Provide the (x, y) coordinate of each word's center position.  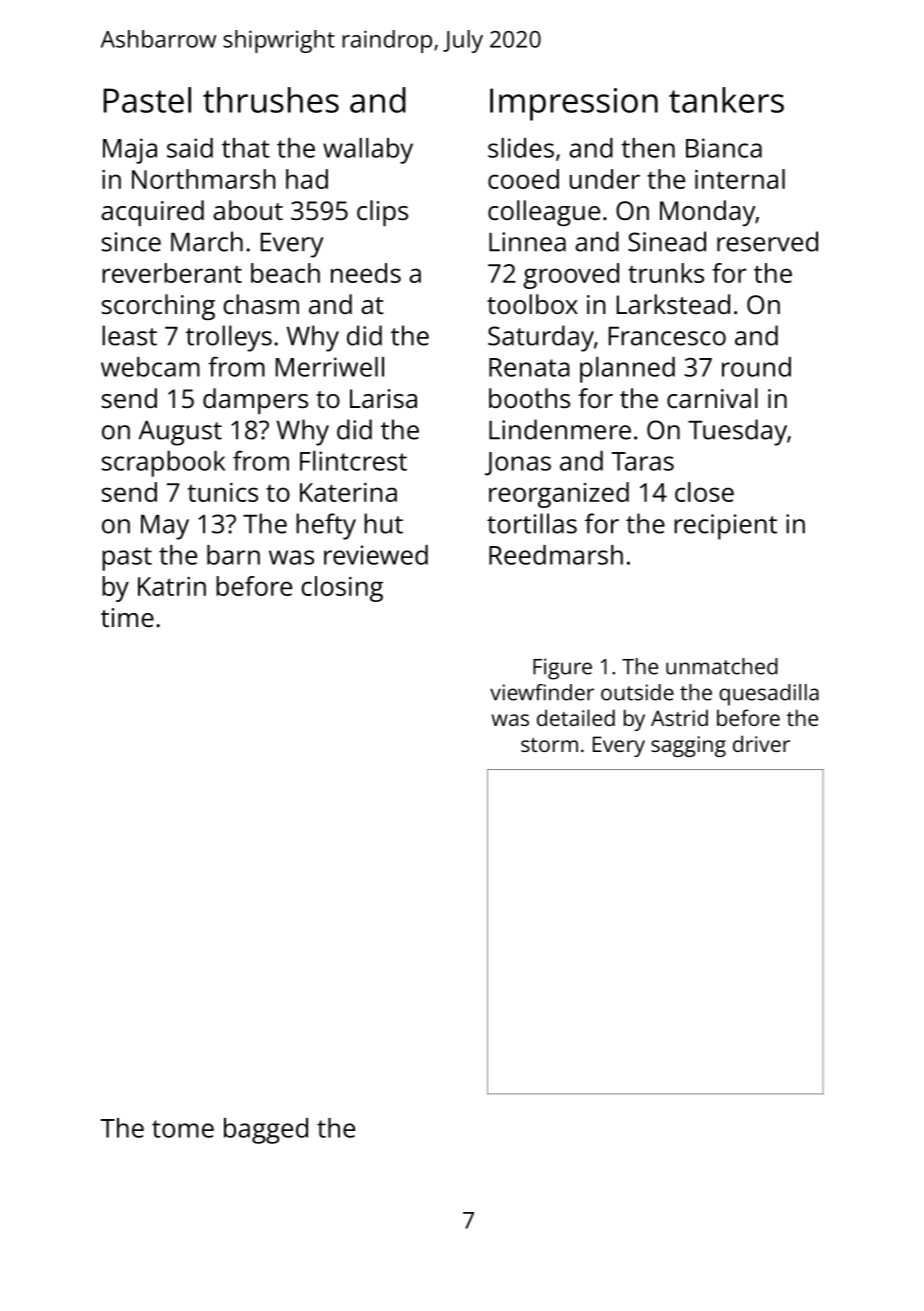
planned (627, 370)
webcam (150, 367)
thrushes (271, 100)
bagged (266, 1131)
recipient (725, 527)
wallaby (368, 151)
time (127, 617)
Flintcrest (353, 461)
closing (342, 589)
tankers (726, 100)
